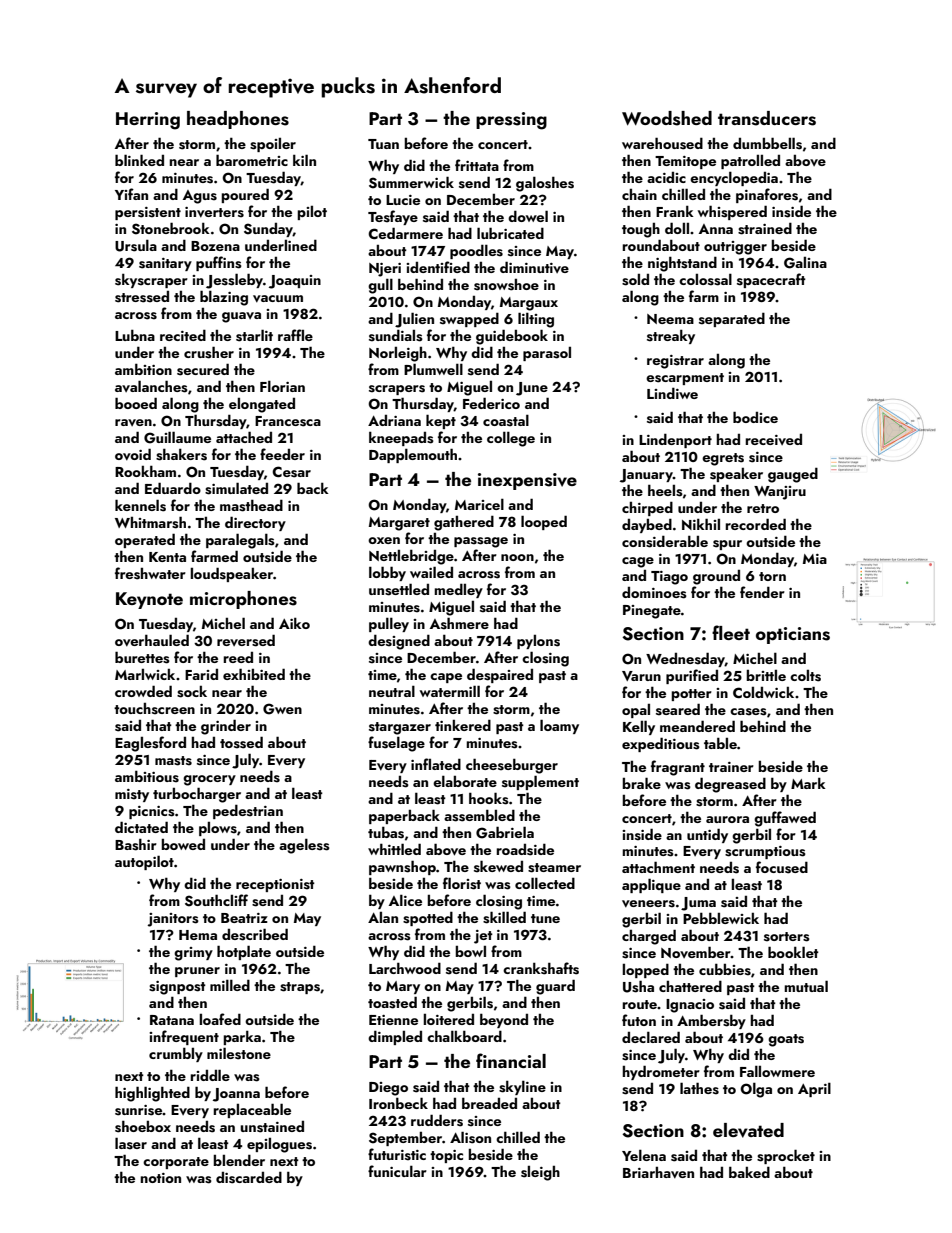 This image has height=1233, width=952. I want to click on gauged, so click(793, 475).
